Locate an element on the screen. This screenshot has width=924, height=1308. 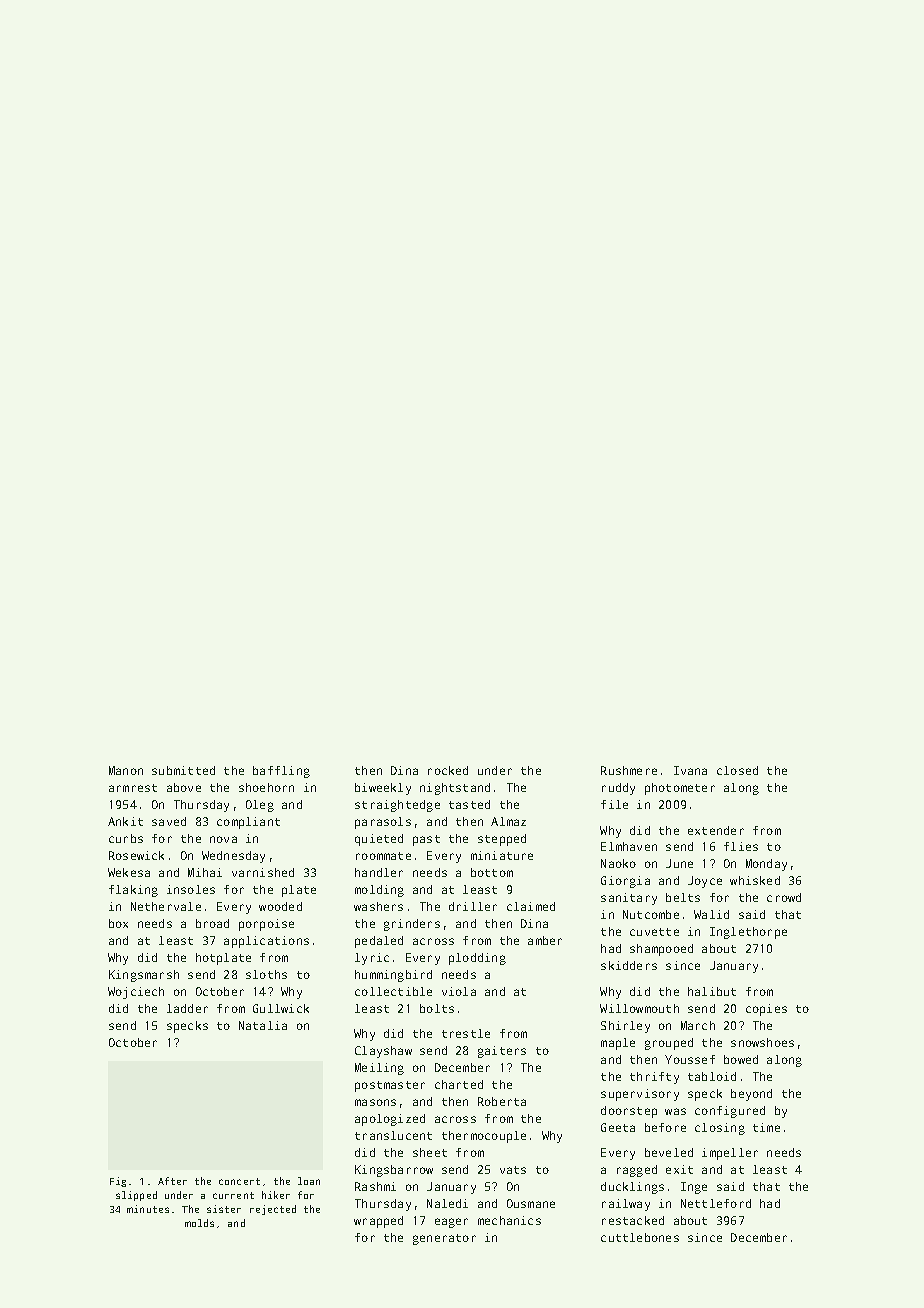
miniature is located at coordinates (502, 855).
